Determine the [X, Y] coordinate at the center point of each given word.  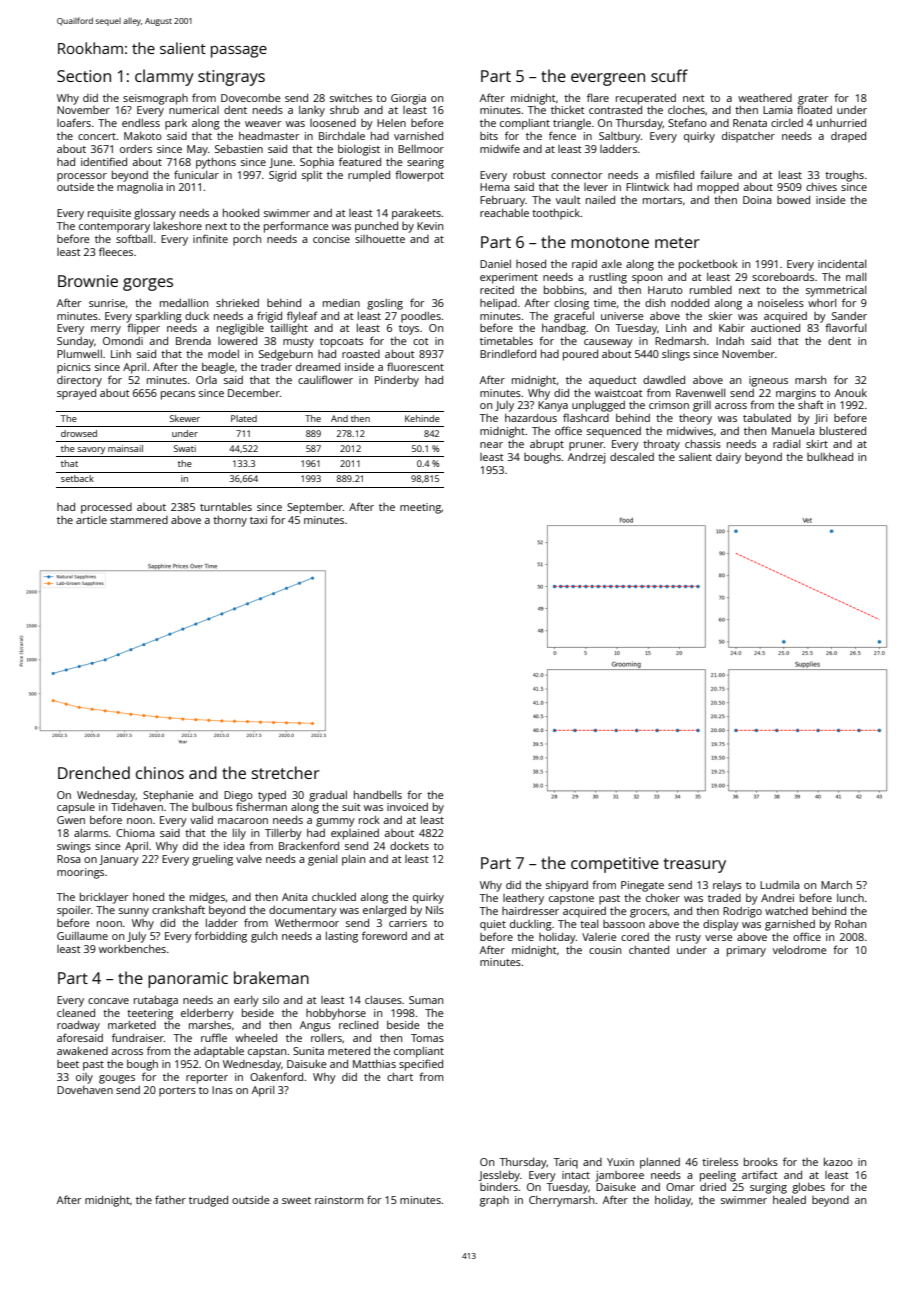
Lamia [778, 110]
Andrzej [587, 458]
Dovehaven [85, 1090]
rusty [688, 939]
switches [351, 98]
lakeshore [178, 226]
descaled [632, 457]
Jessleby [499, 1176]
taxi [258, 520]
